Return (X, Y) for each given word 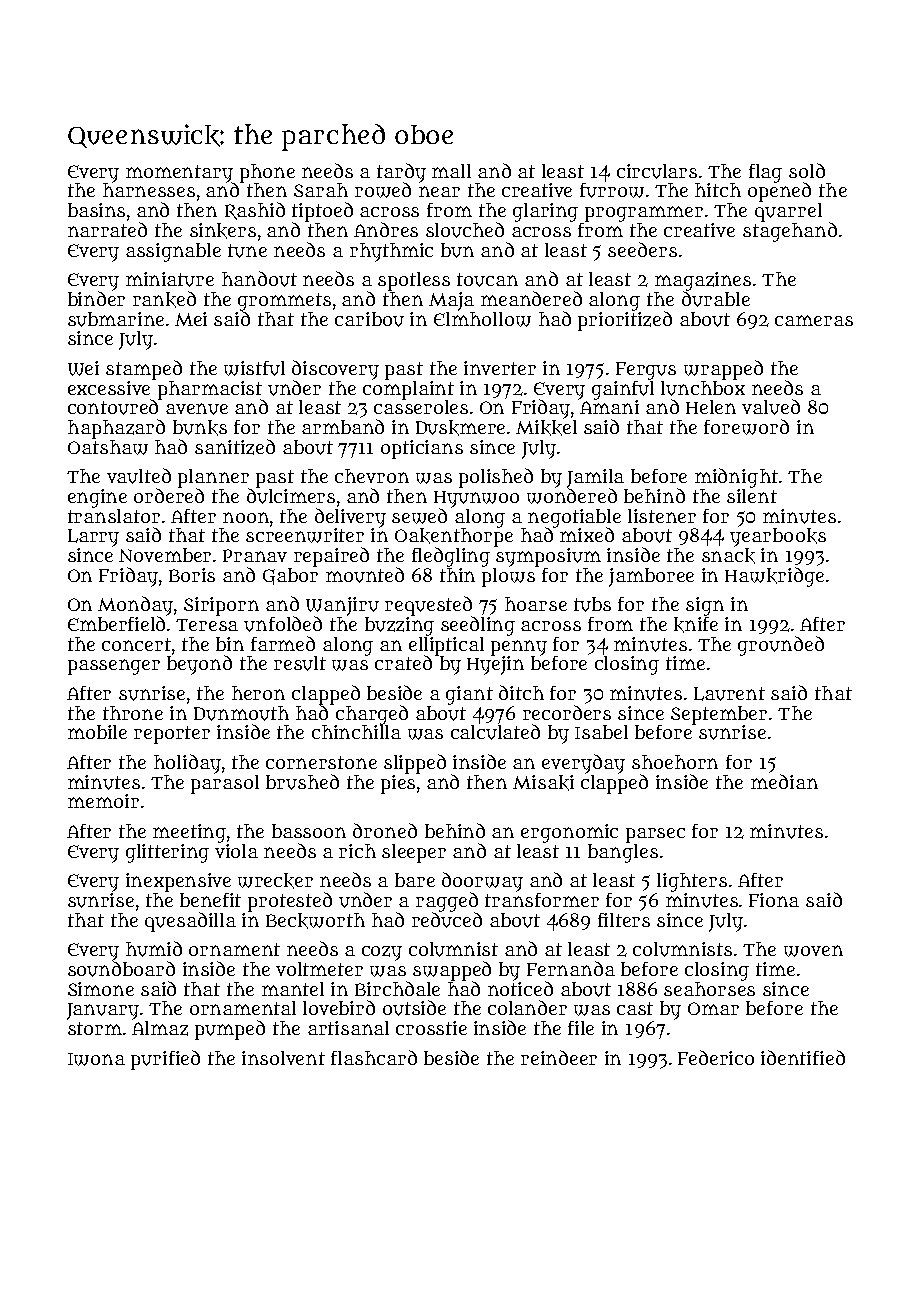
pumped (230, 1030)
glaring (545, 212)
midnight (736, 478)
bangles (623, 853)
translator (114, 516)
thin (457, 575)
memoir (103, 801)
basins (96, 210)
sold (807, 170)
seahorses (709, 989)
